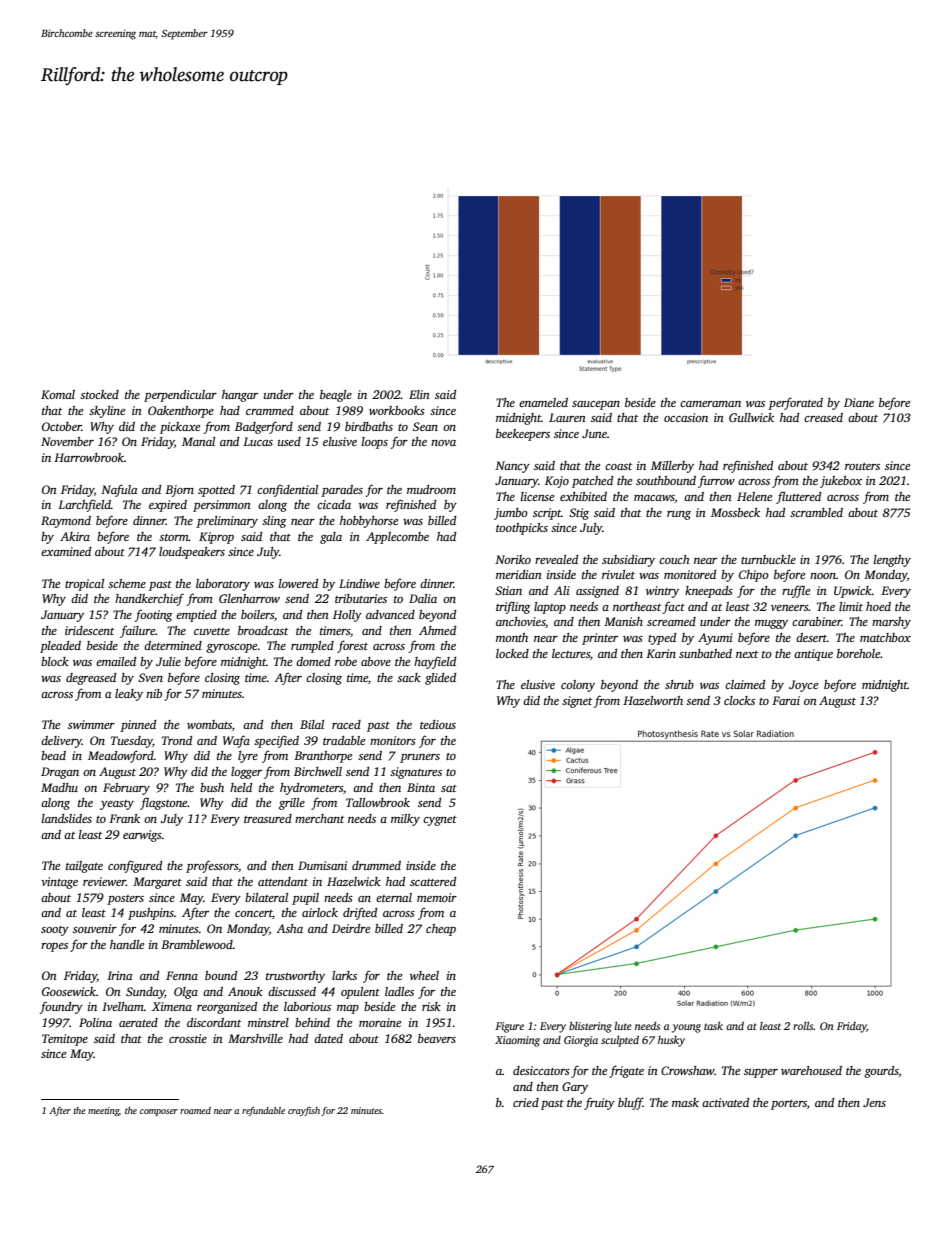  I want to click on Akira, so click(75, 536).
